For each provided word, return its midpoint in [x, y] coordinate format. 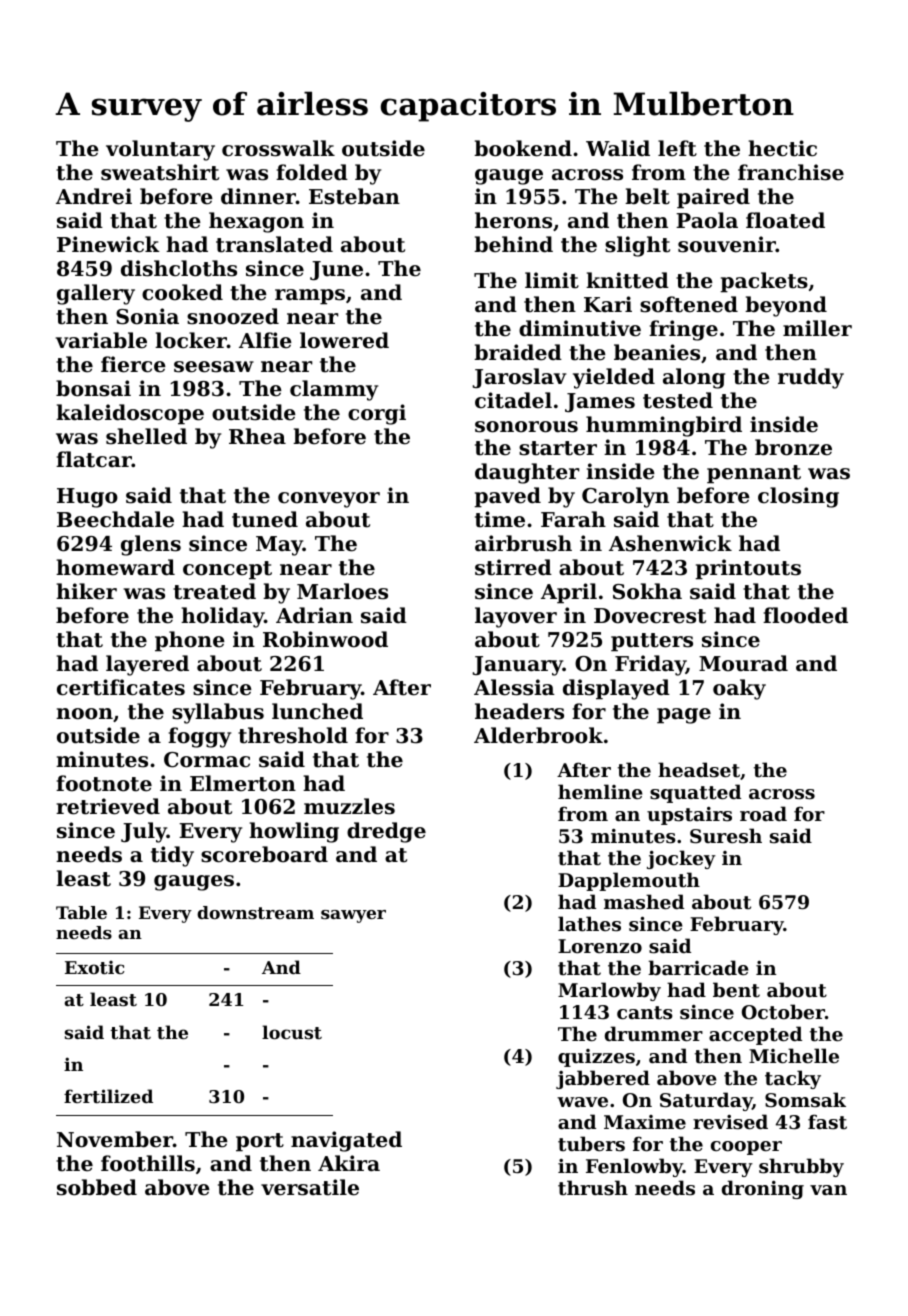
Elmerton [243, 783]
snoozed [233, 316]
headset [699, 770]
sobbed [97, 1187]
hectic [782, 148]
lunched [317, 711]
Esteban [354, 196]
